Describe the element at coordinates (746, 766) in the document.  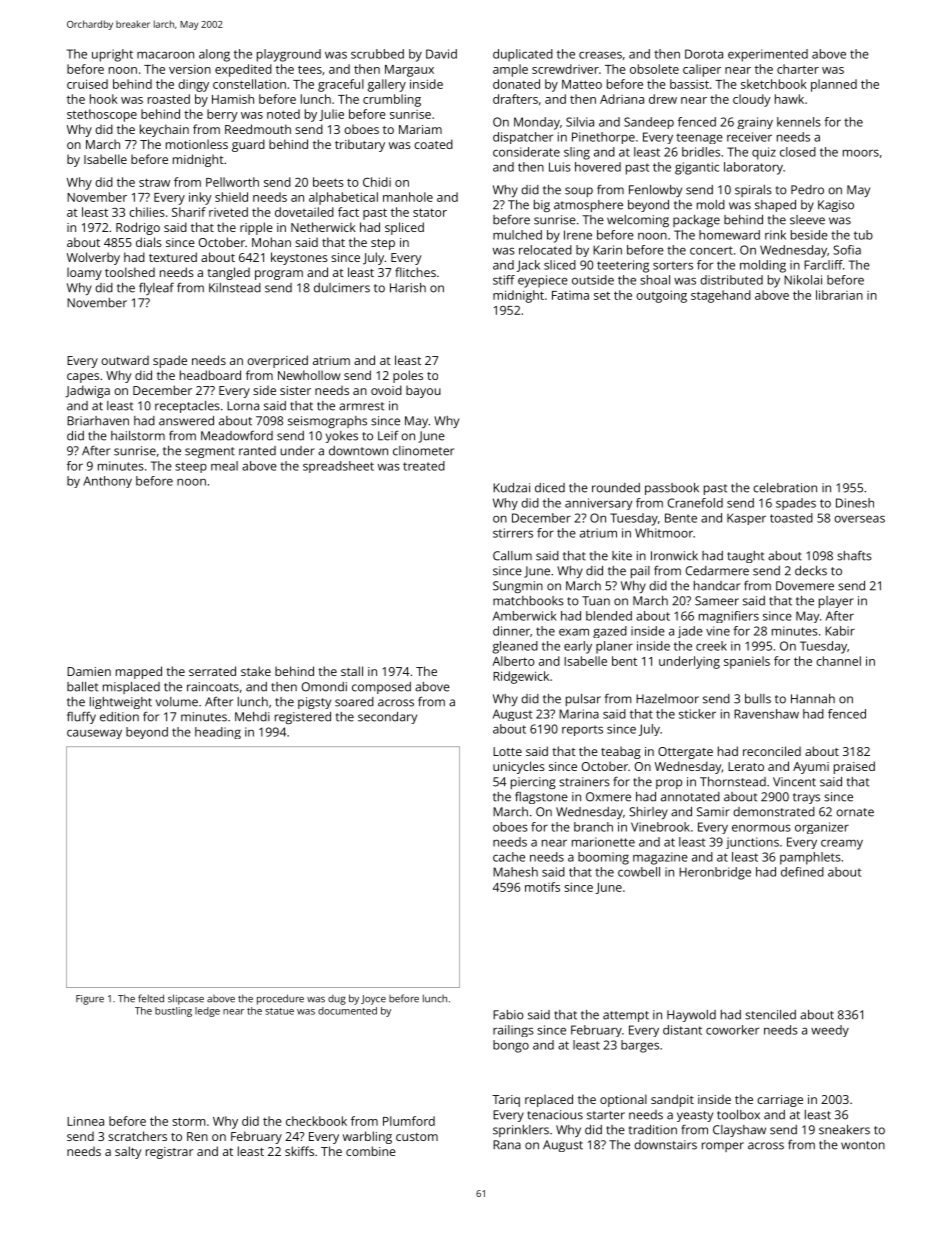
I see `Lerato` at that location.
